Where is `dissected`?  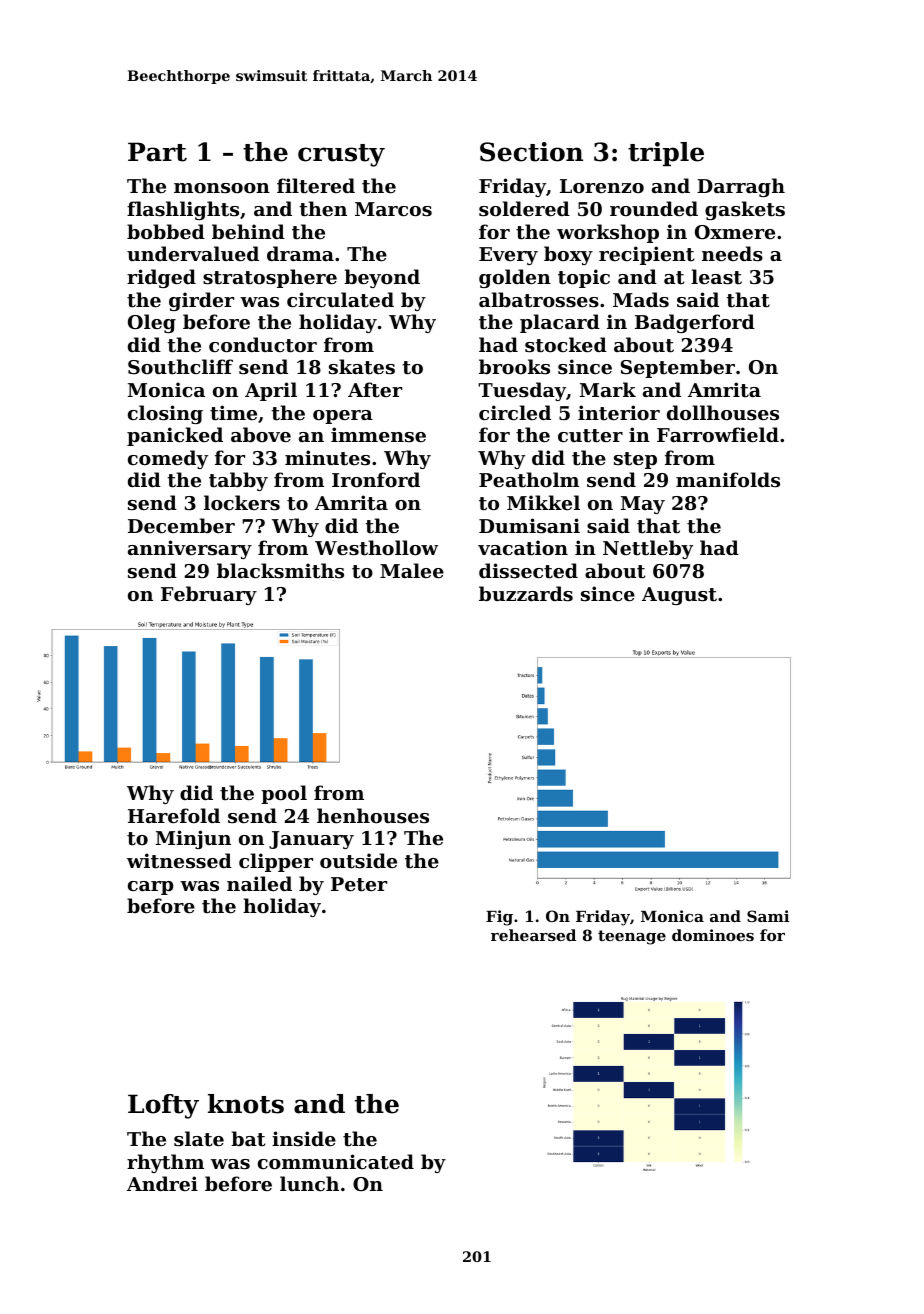 dissected is located at coordinates (528, 571).
